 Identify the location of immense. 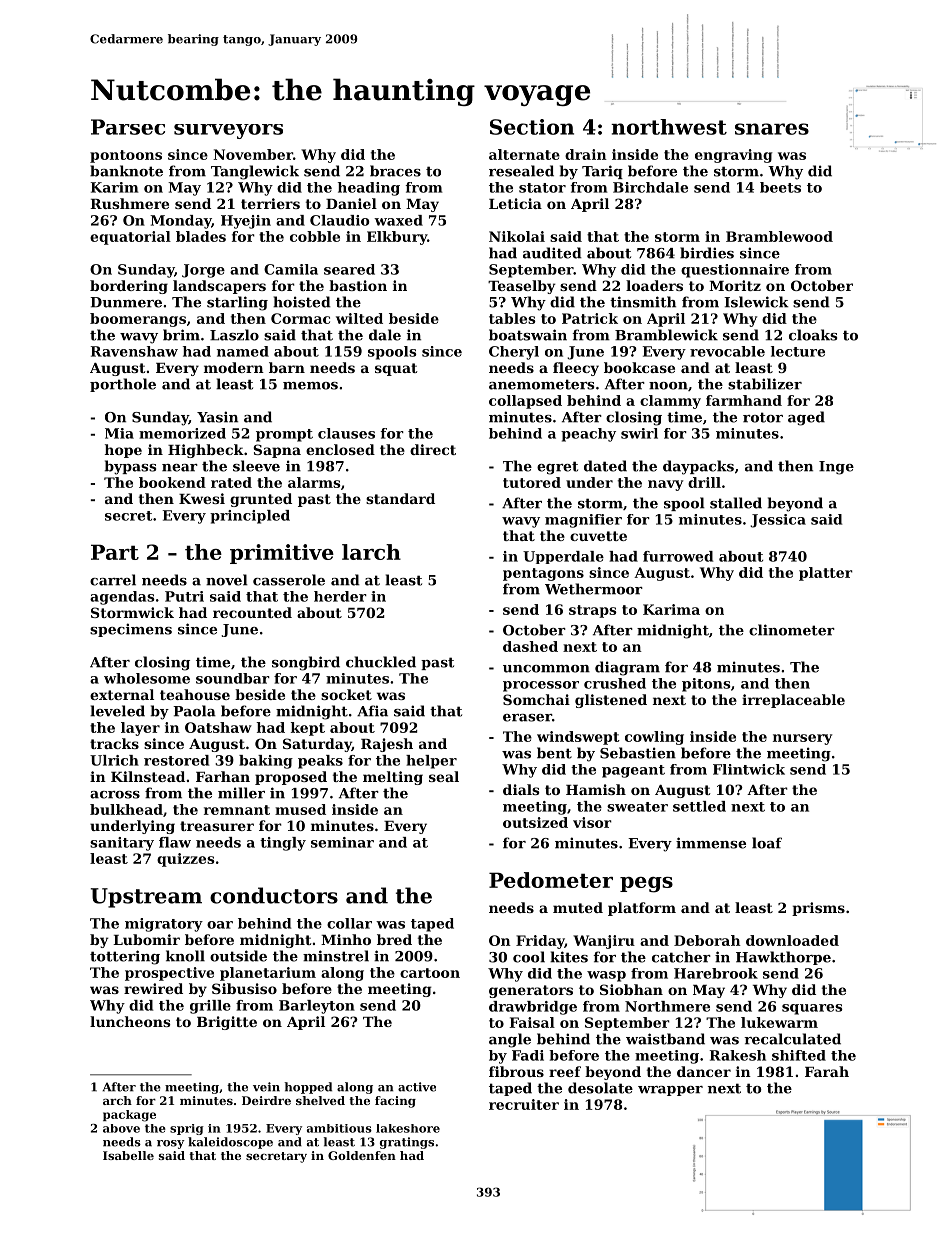
(711, 843).
